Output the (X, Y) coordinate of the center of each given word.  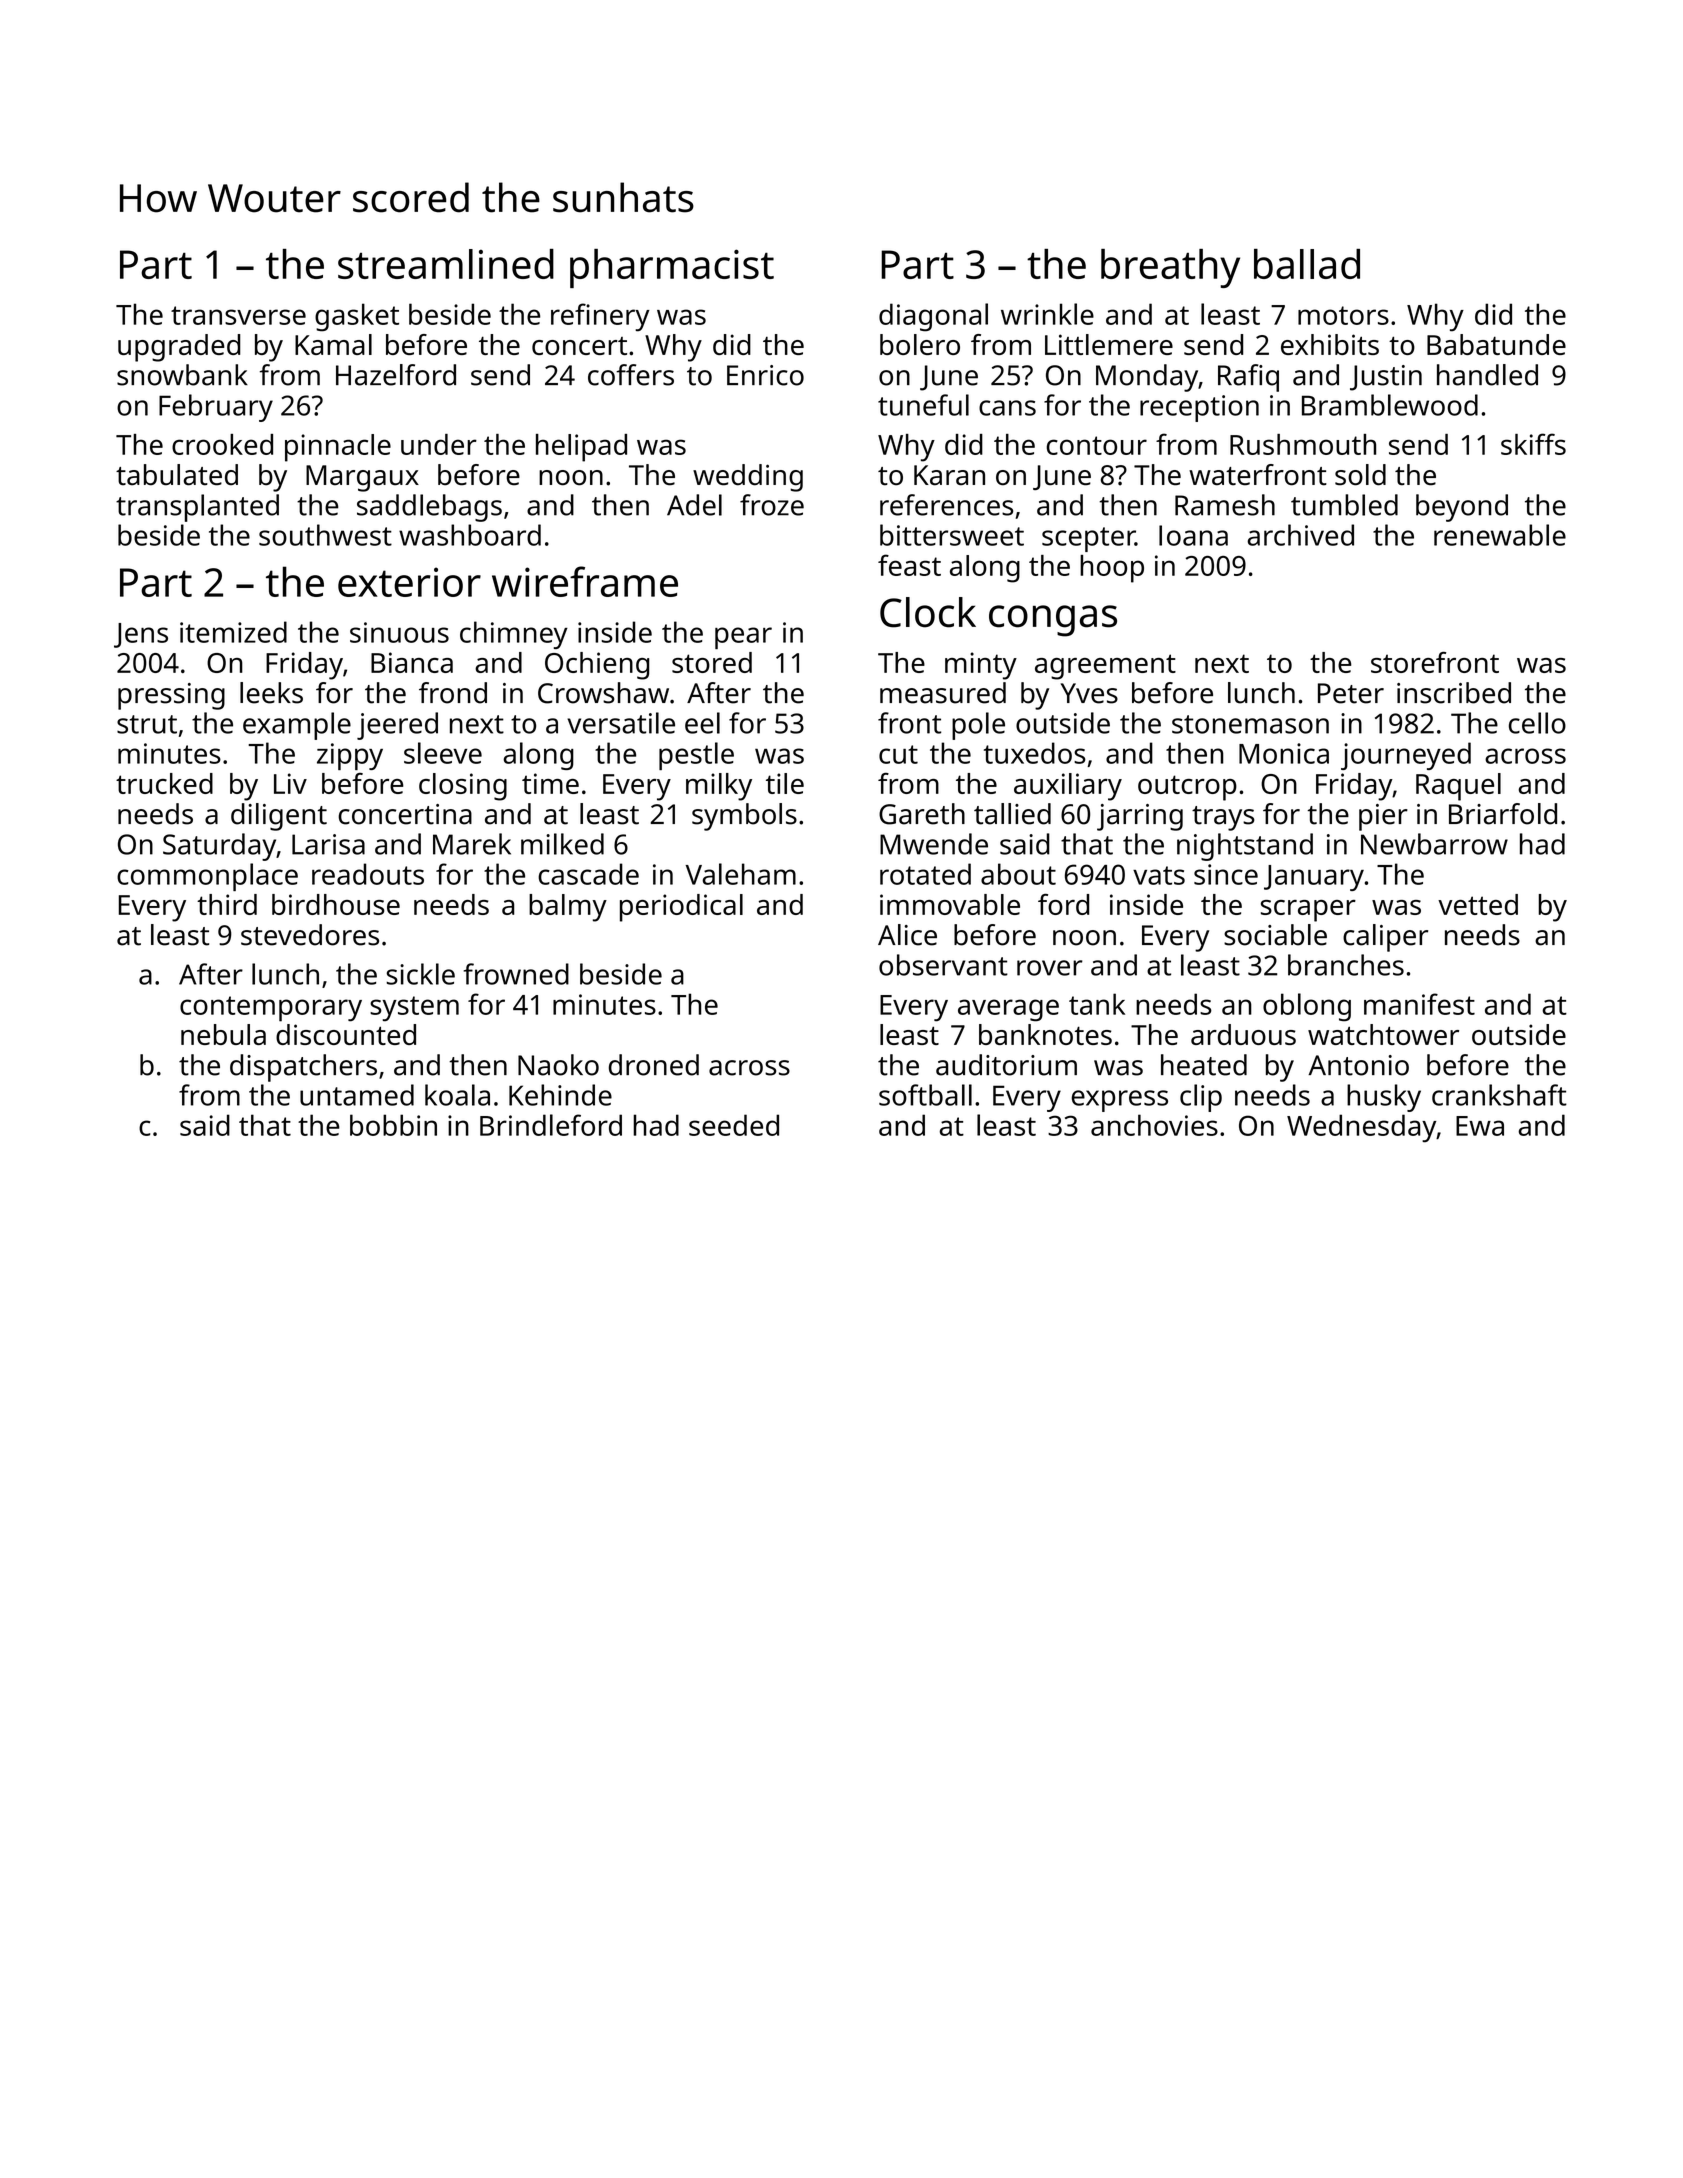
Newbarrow (1434, 844)
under (439, 444)
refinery (600, 317)
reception (1199, 408)
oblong (1307, 1007)
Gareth (922, 814)
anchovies (1154, 1125)
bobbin (393, 1125)
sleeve (443, 753)
